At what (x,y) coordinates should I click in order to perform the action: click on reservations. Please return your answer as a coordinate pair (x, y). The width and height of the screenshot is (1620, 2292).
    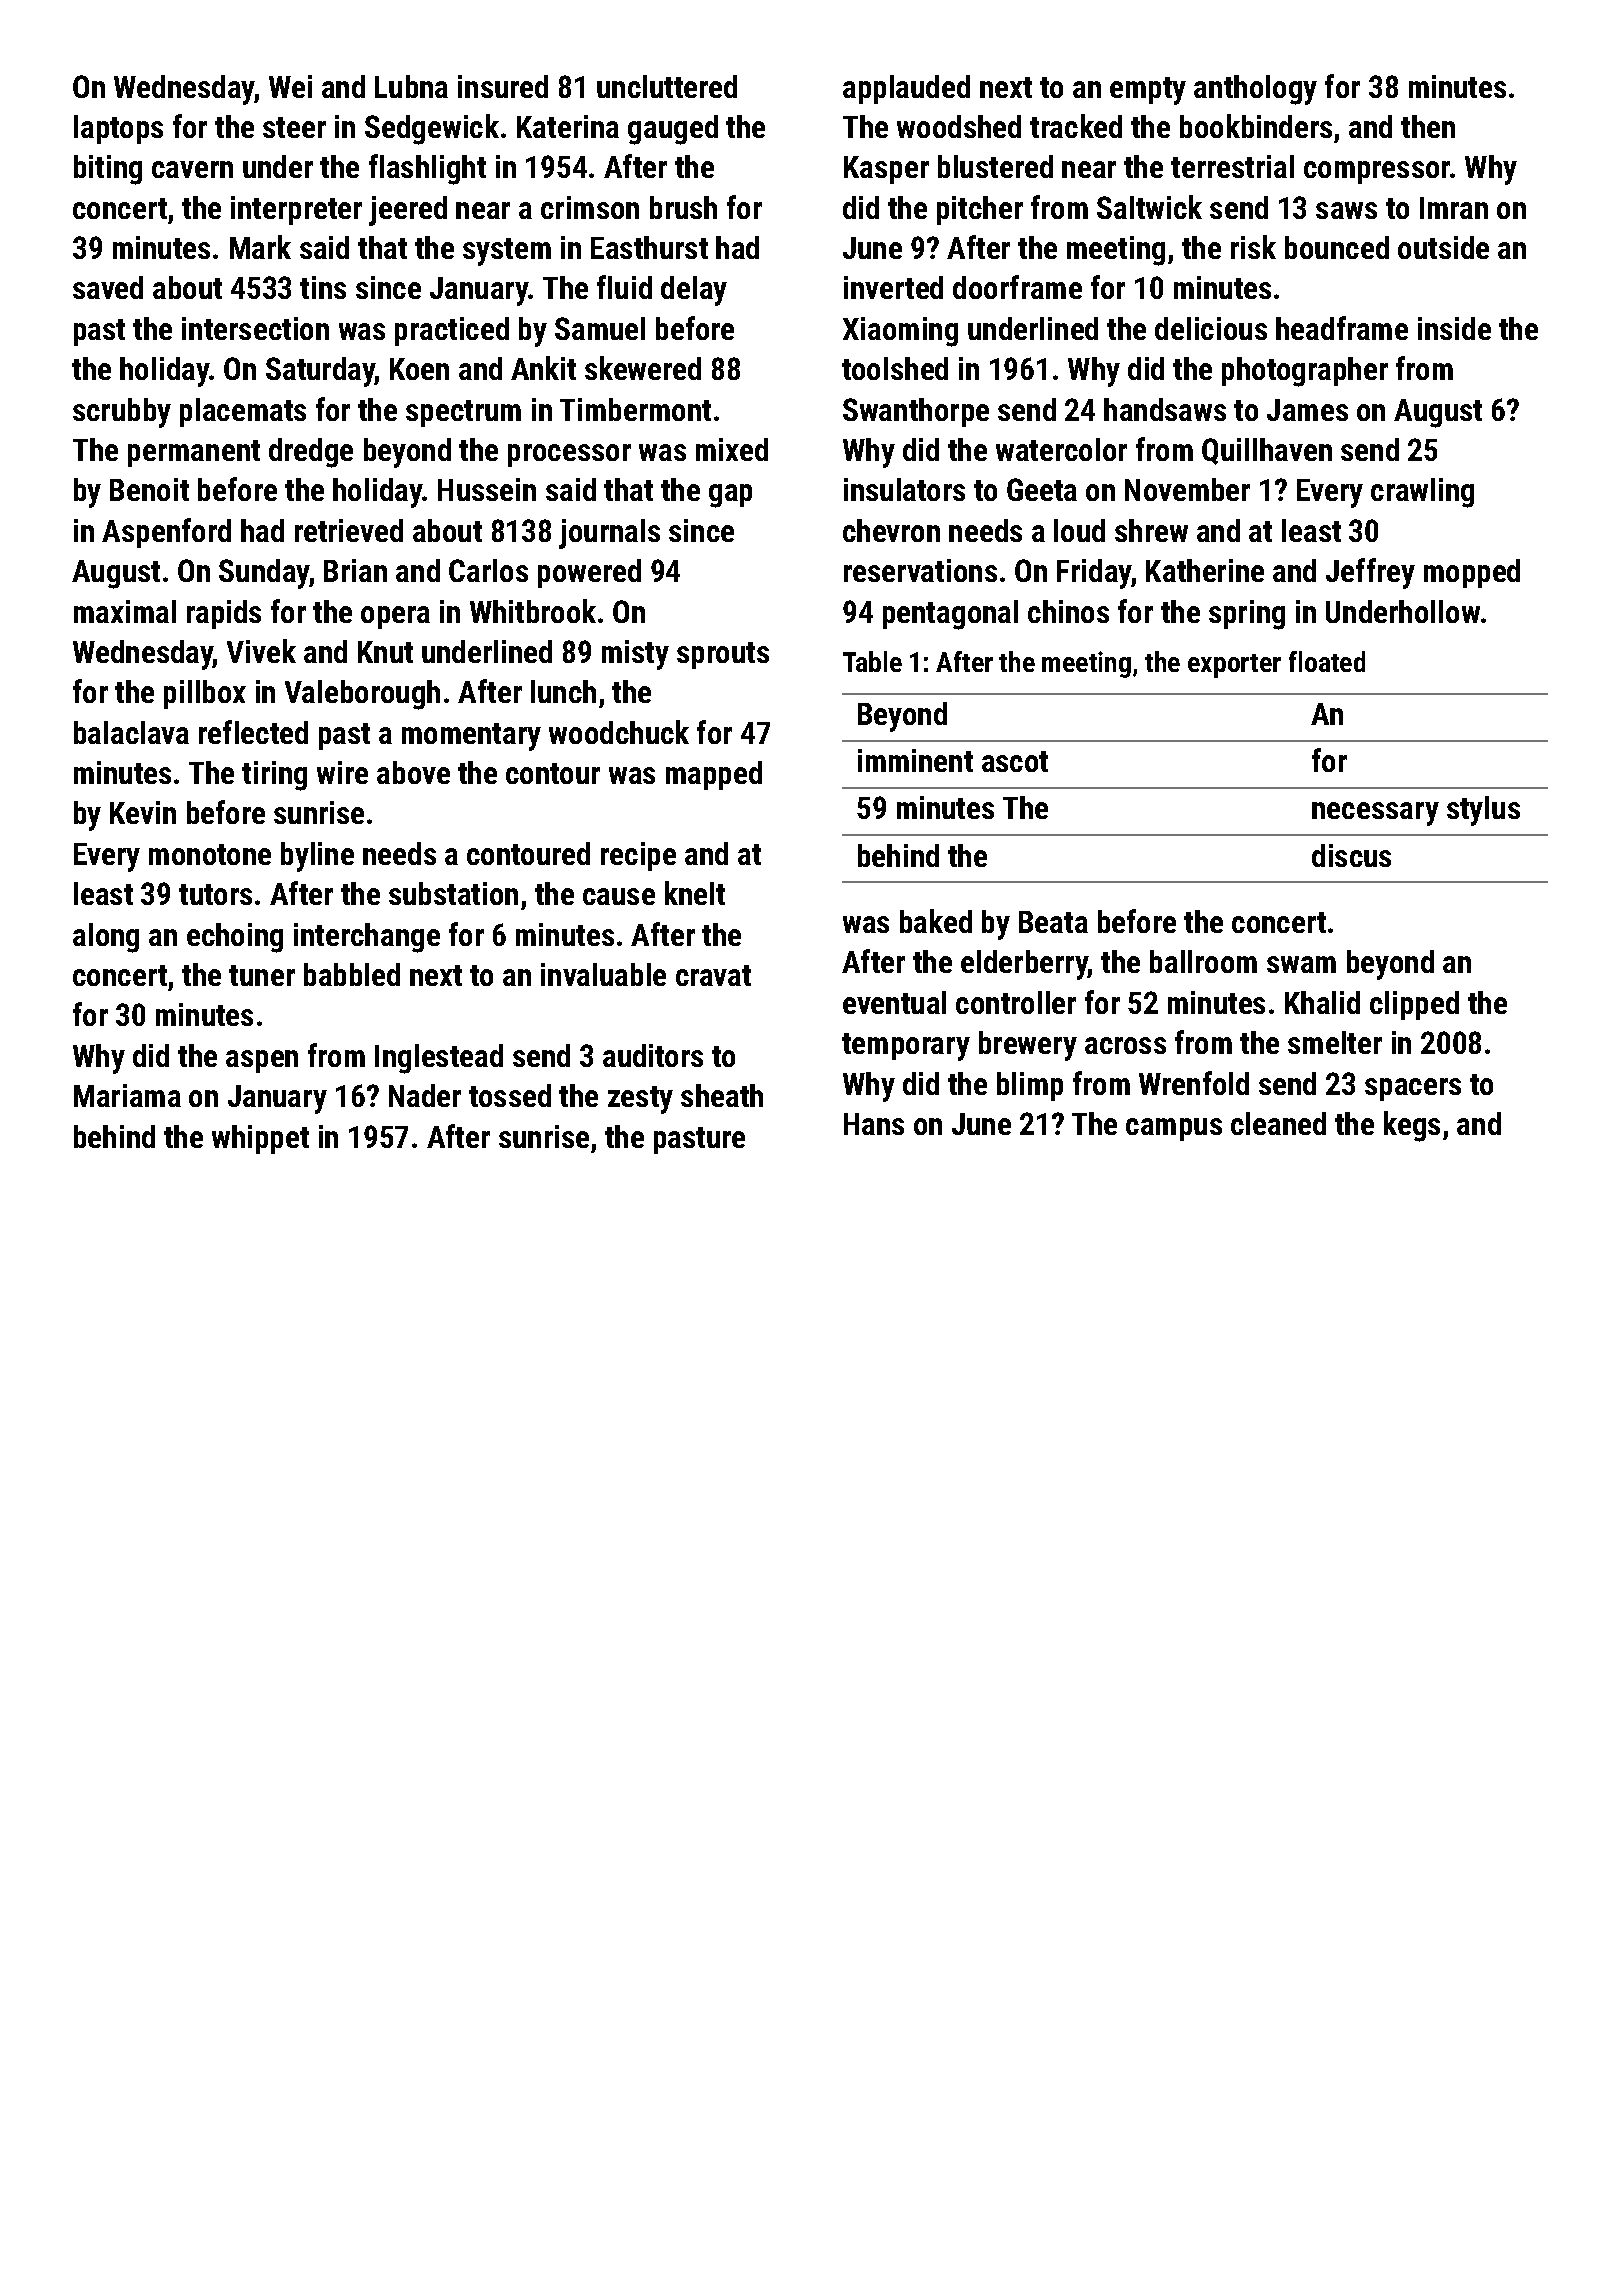
    Looking at the image, I should click on (920, 570).
